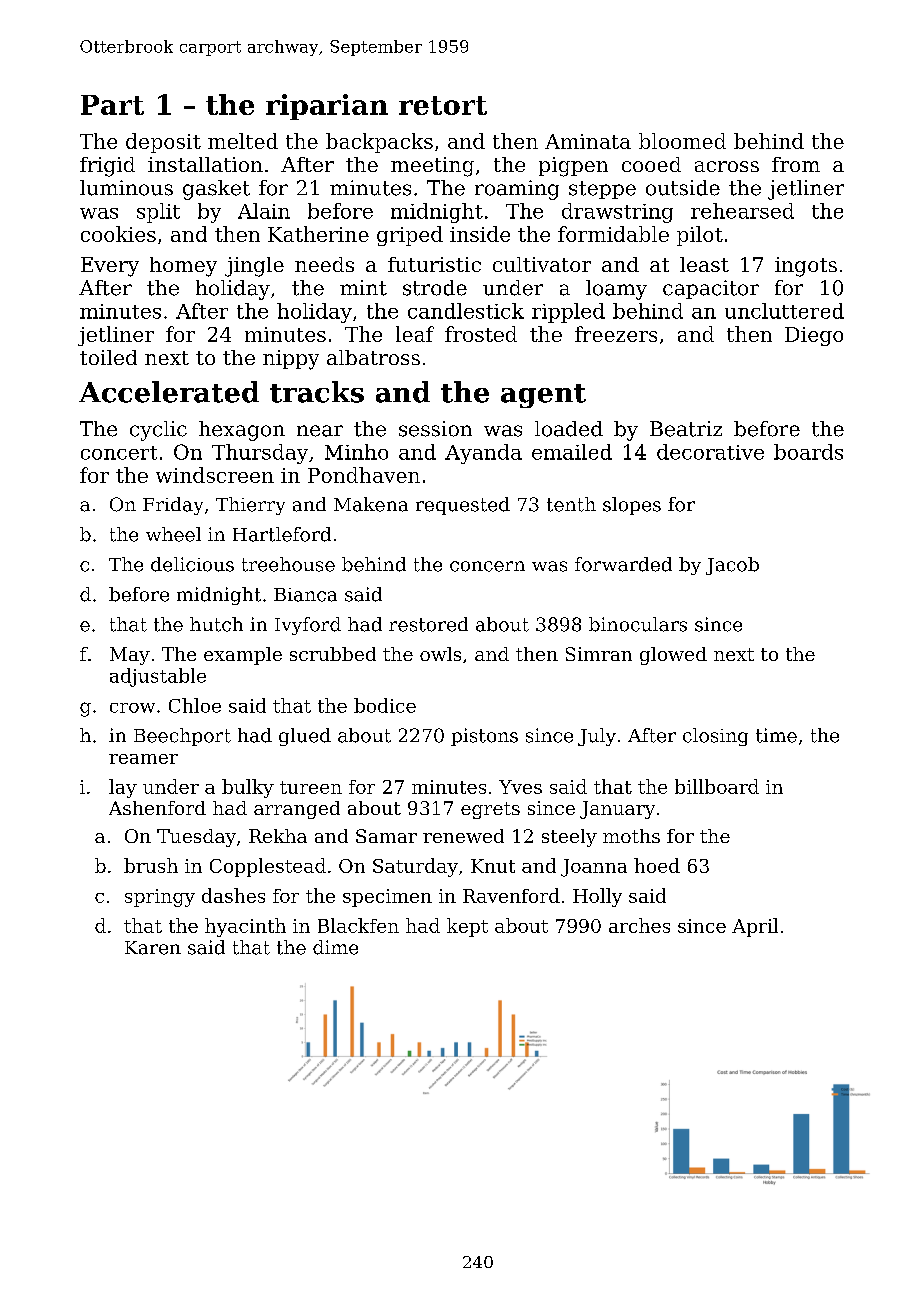 This document has height=1314, width=924. What do you see at coordinates (704, 264) in the document?
I see `least` at bounding box center [704, 264].
